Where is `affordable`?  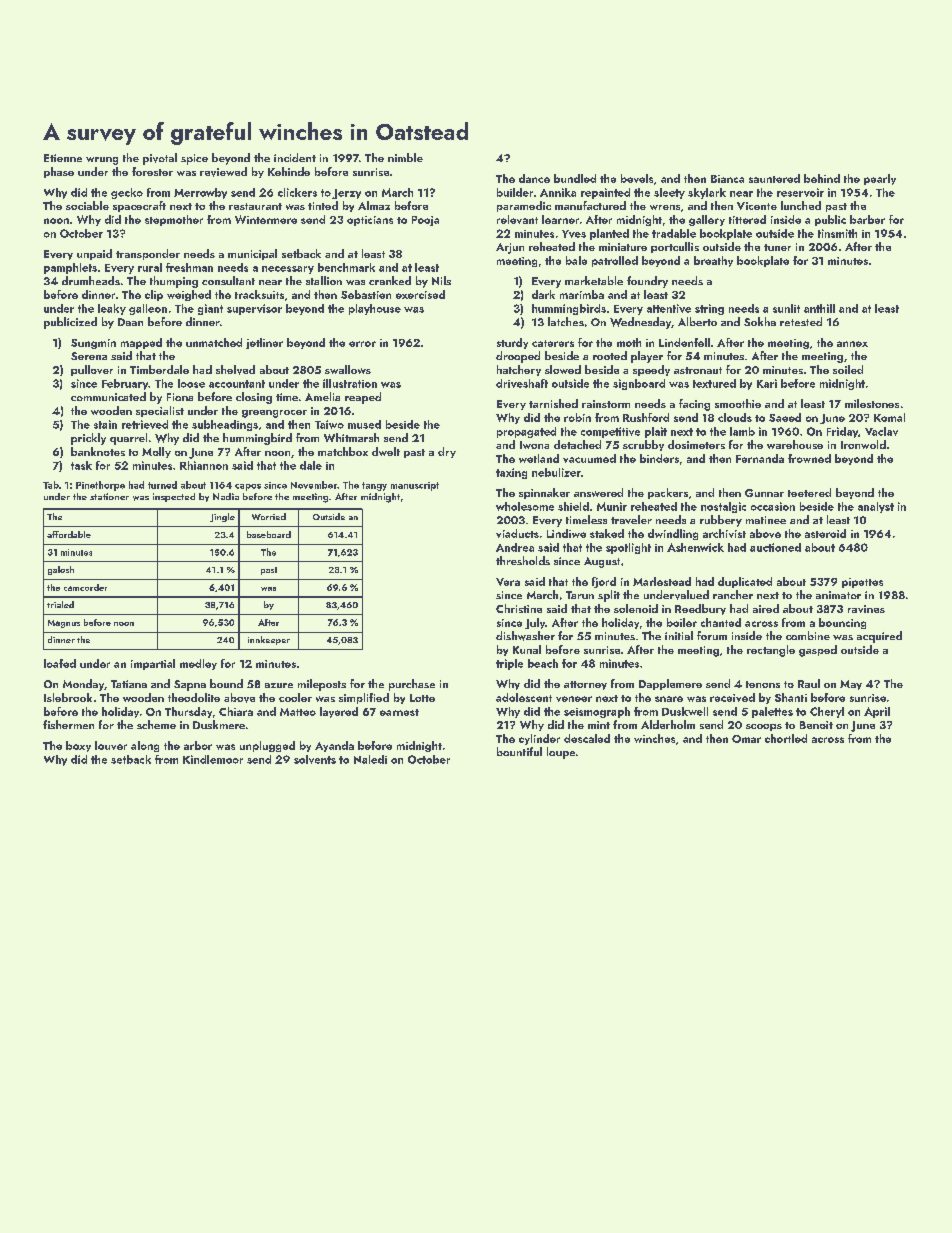
affordable is located at coordinates (69, 534).
